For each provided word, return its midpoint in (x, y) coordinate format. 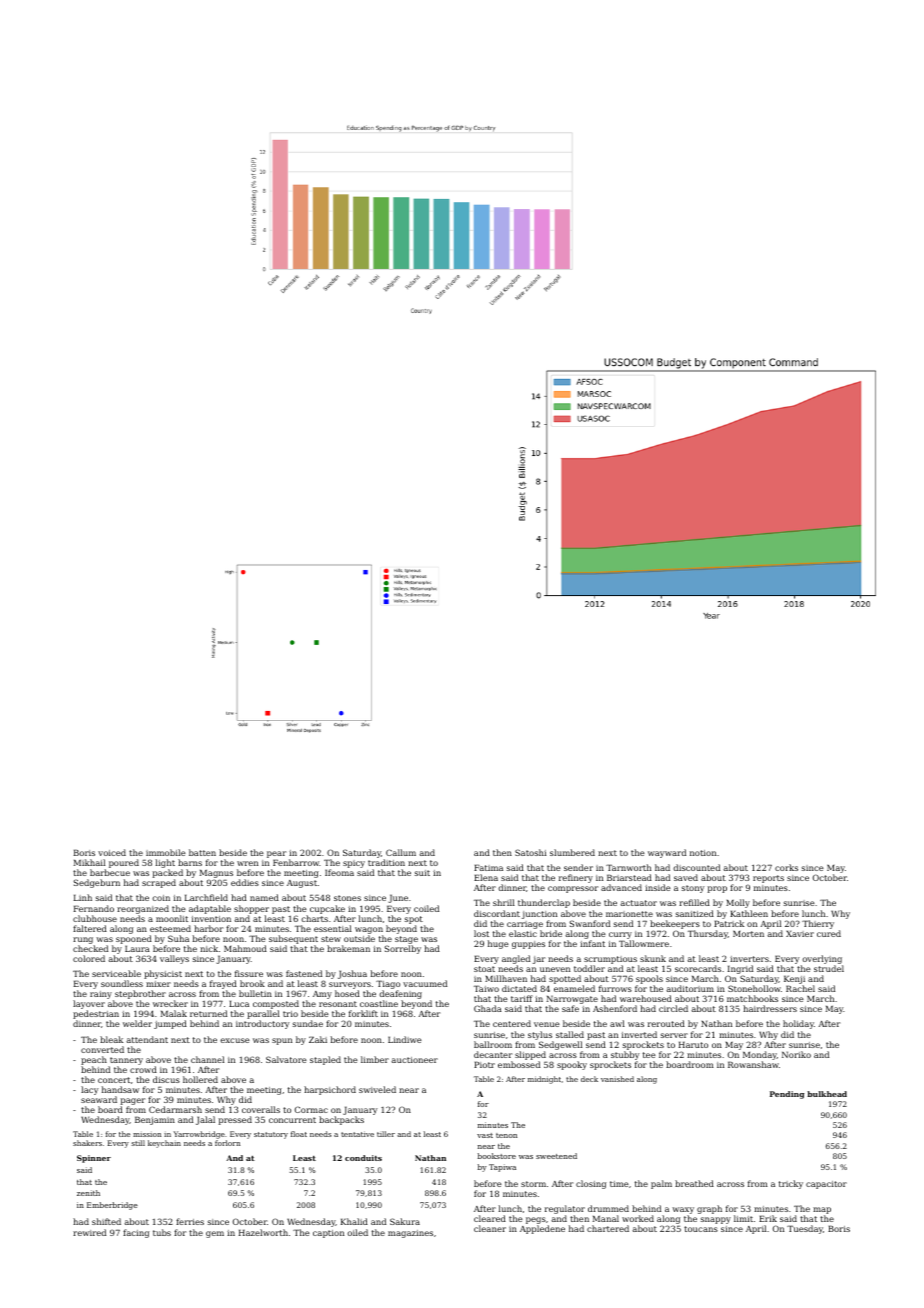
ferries (190, 1221)
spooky (572, 1065)
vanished (617, 1079)
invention (211, 919)
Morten (748, 934)
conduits (363, 1158)
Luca (239, 1004)
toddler (589, 968)
